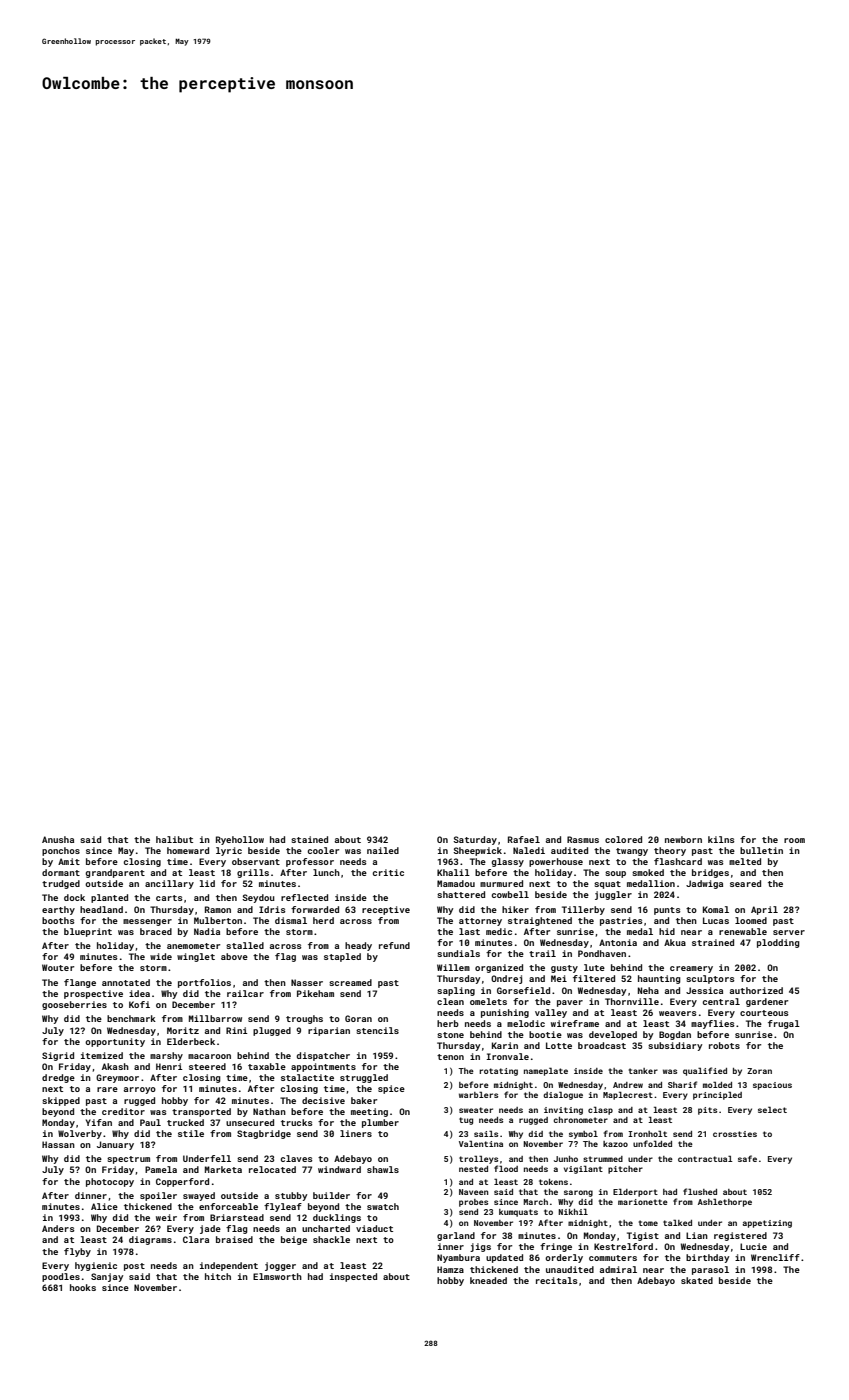 The image size is (849, 1400). Describe the element at coordinates (473, 1169) in the page. I see `nested` at that location.
